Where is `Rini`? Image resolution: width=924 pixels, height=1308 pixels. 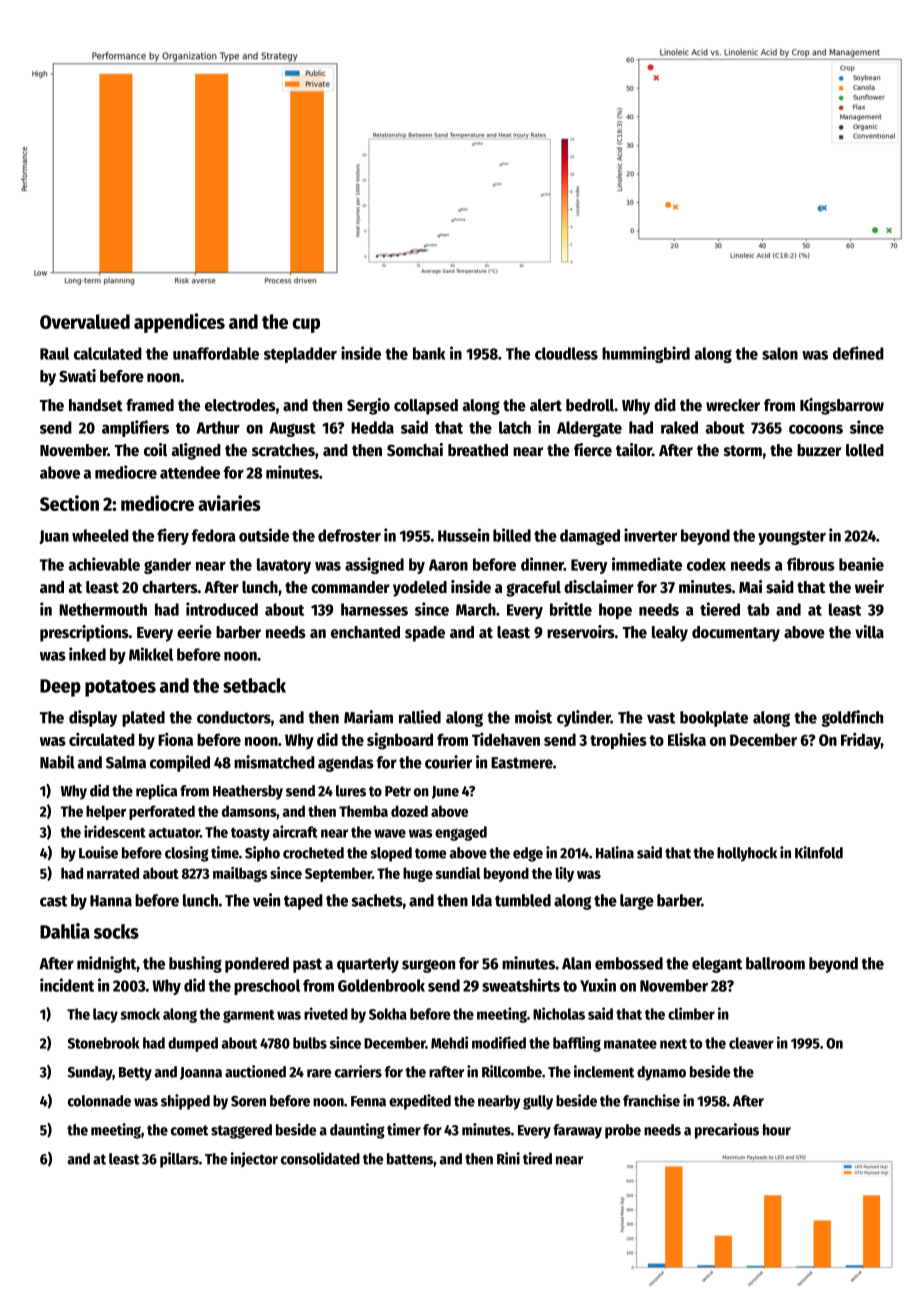 Rini is located at coordinates (508, 1158).
